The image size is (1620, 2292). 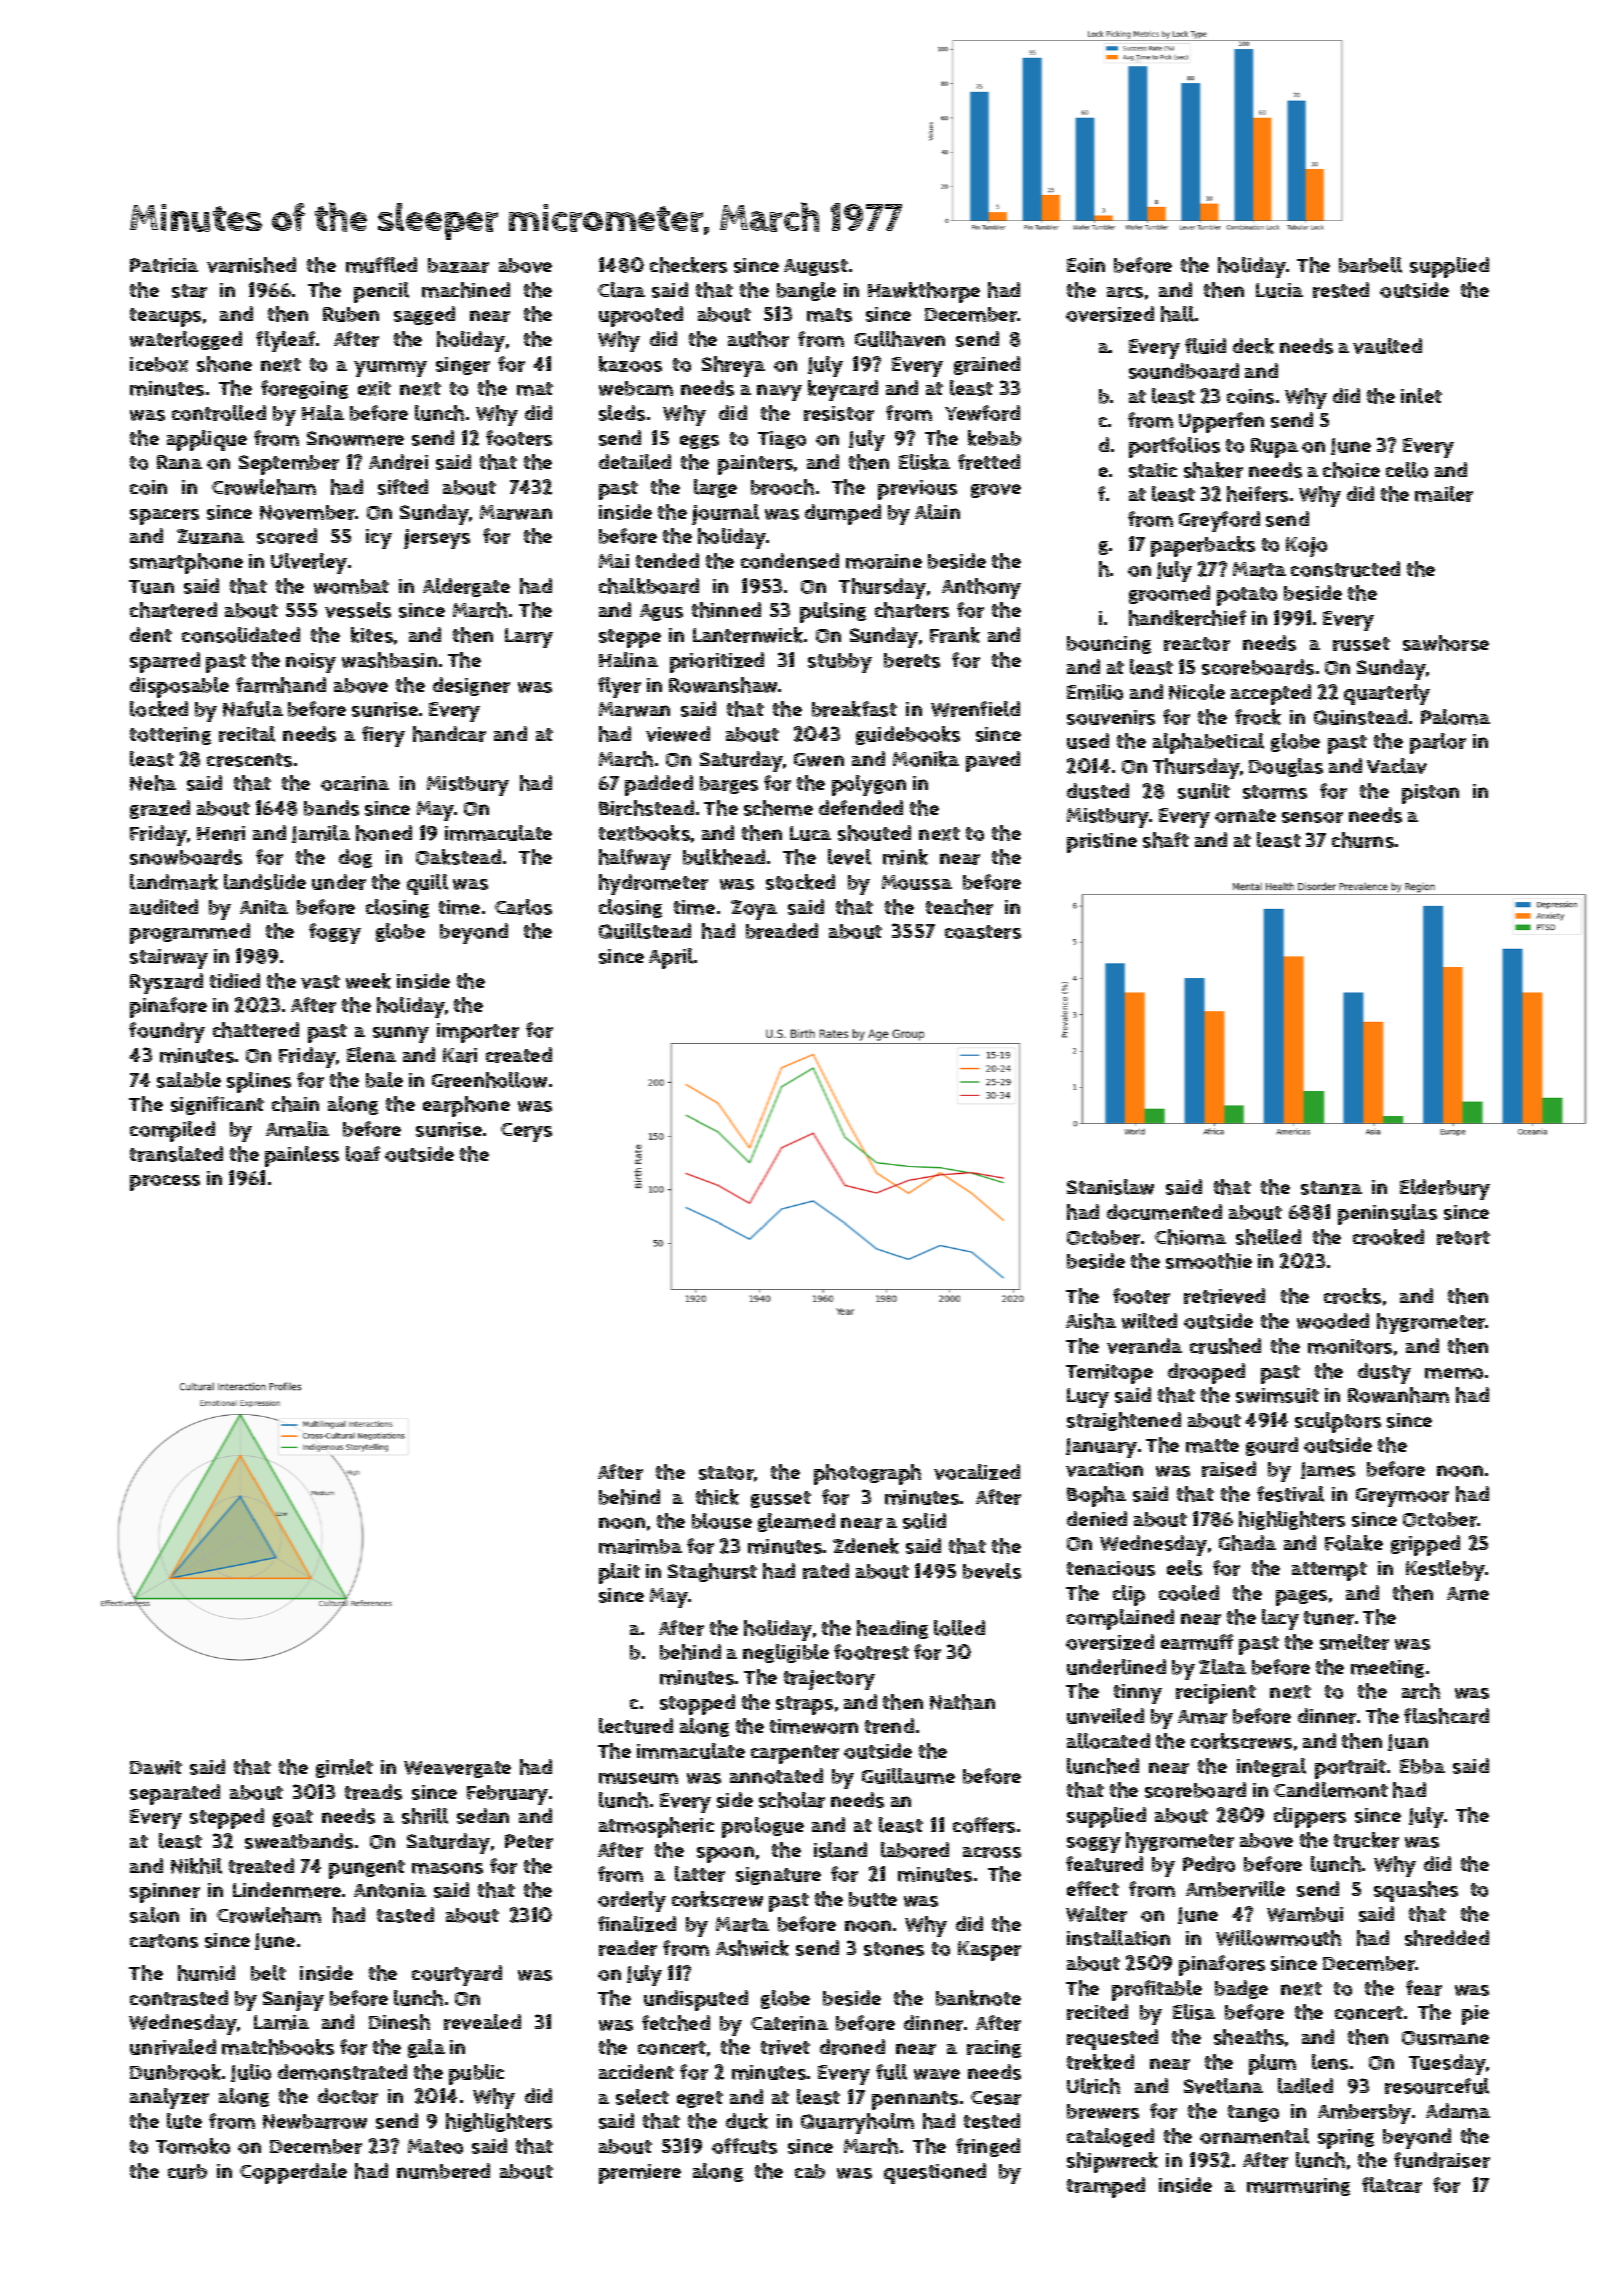 What do you see at coordinates (293, 2173) in the image?
I see `Copperdale` at bounding box center [293, 2173].
